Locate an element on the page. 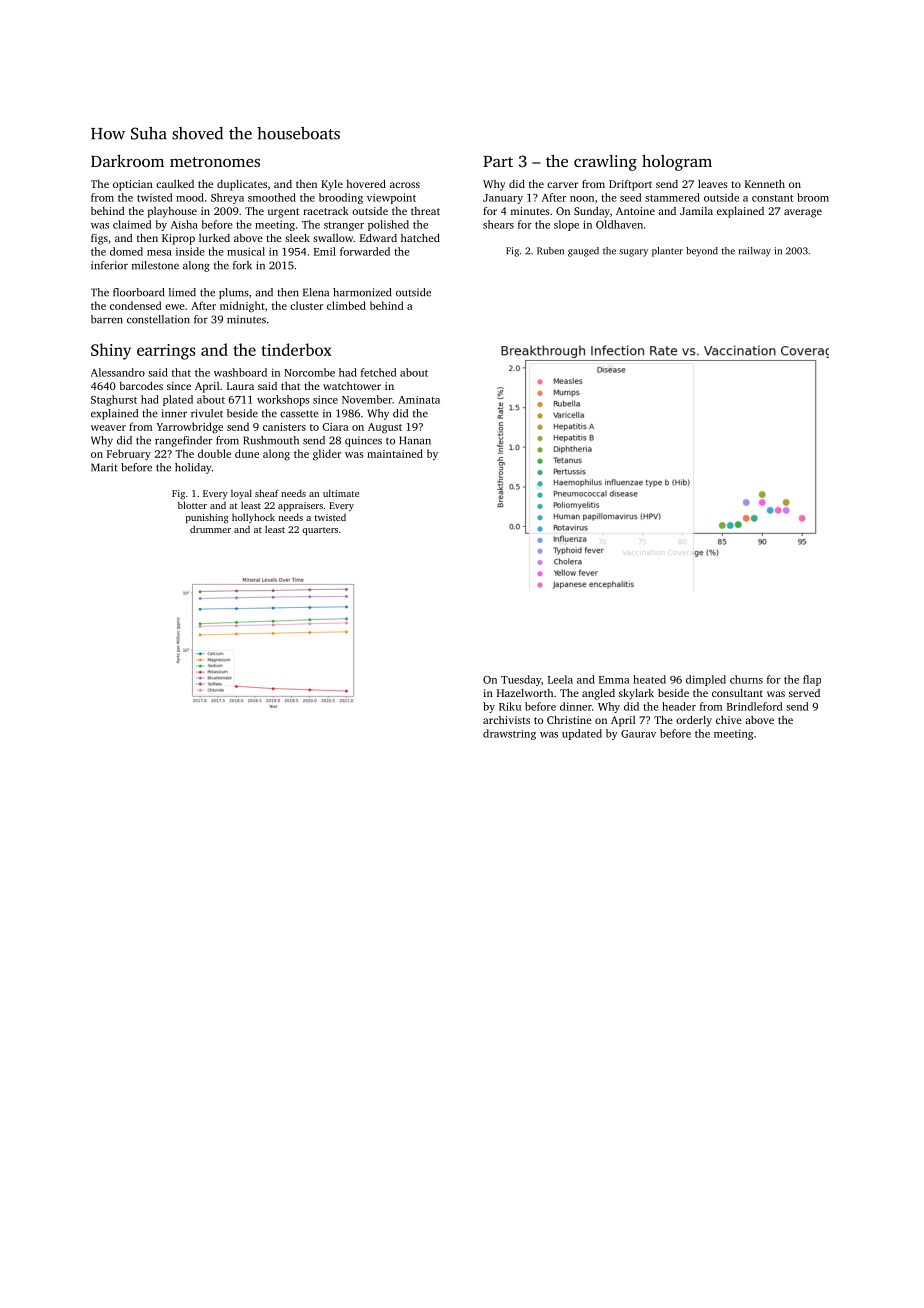 The image size is (924, 1308). slope is located at coordinates (566, 225).
